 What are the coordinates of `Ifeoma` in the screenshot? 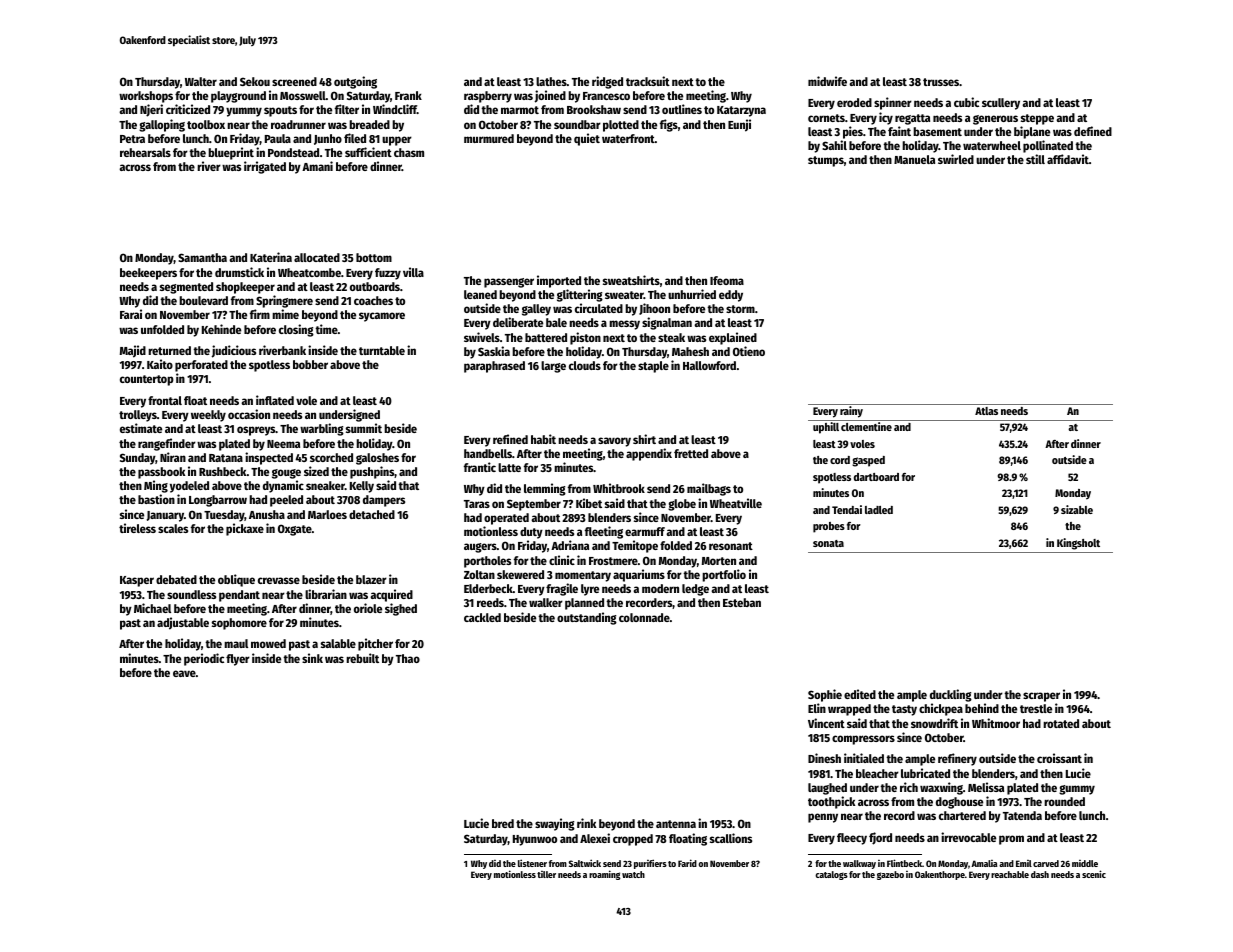 It's located at (727, 280).
